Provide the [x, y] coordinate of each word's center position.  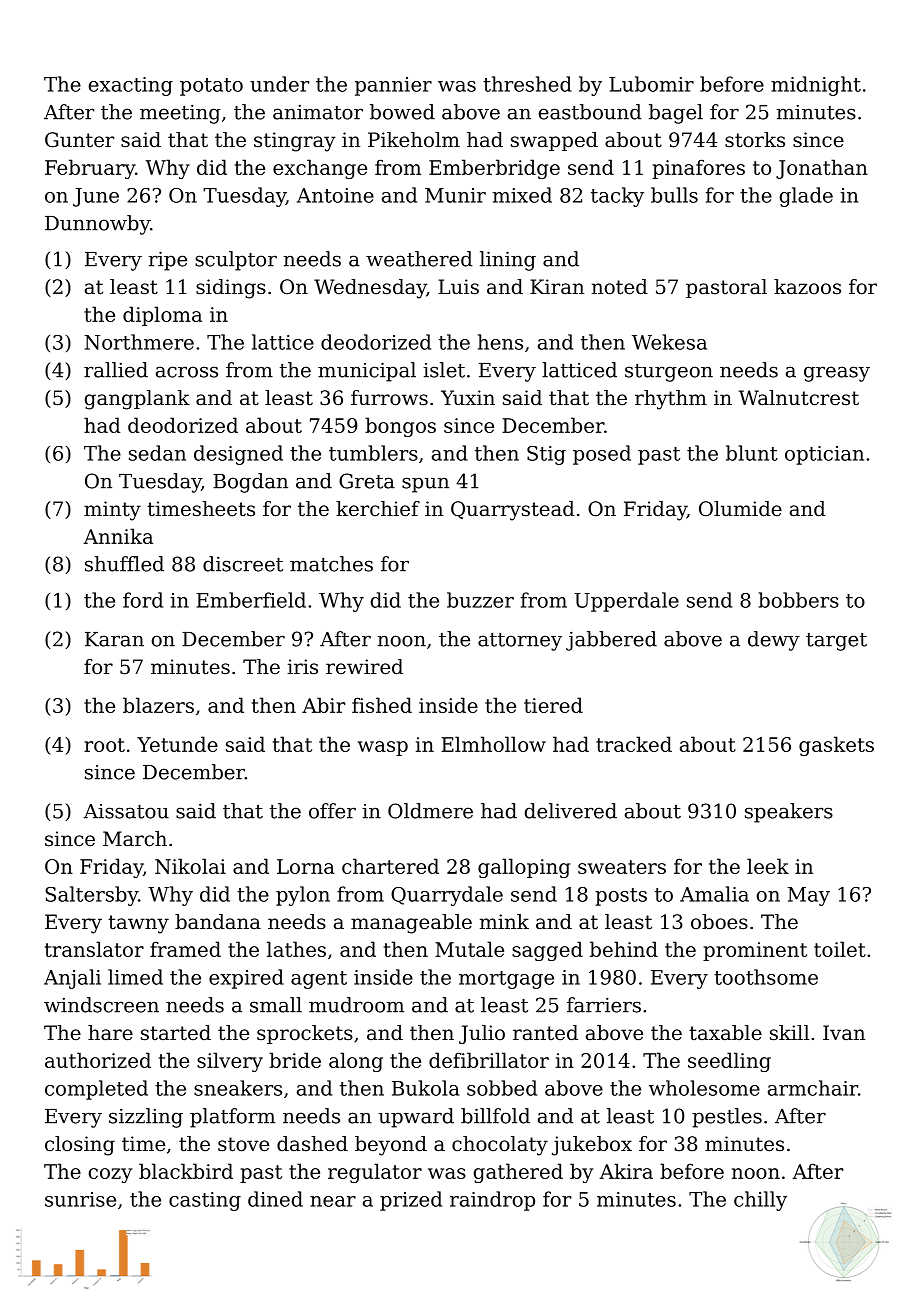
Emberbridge [494, 169]
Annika [118, 536]
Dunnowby [97, 225]
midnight [816, 86]
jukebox [592, 1146]
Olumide [740, 509]
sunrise [80, 1199]
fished [382, 705]
